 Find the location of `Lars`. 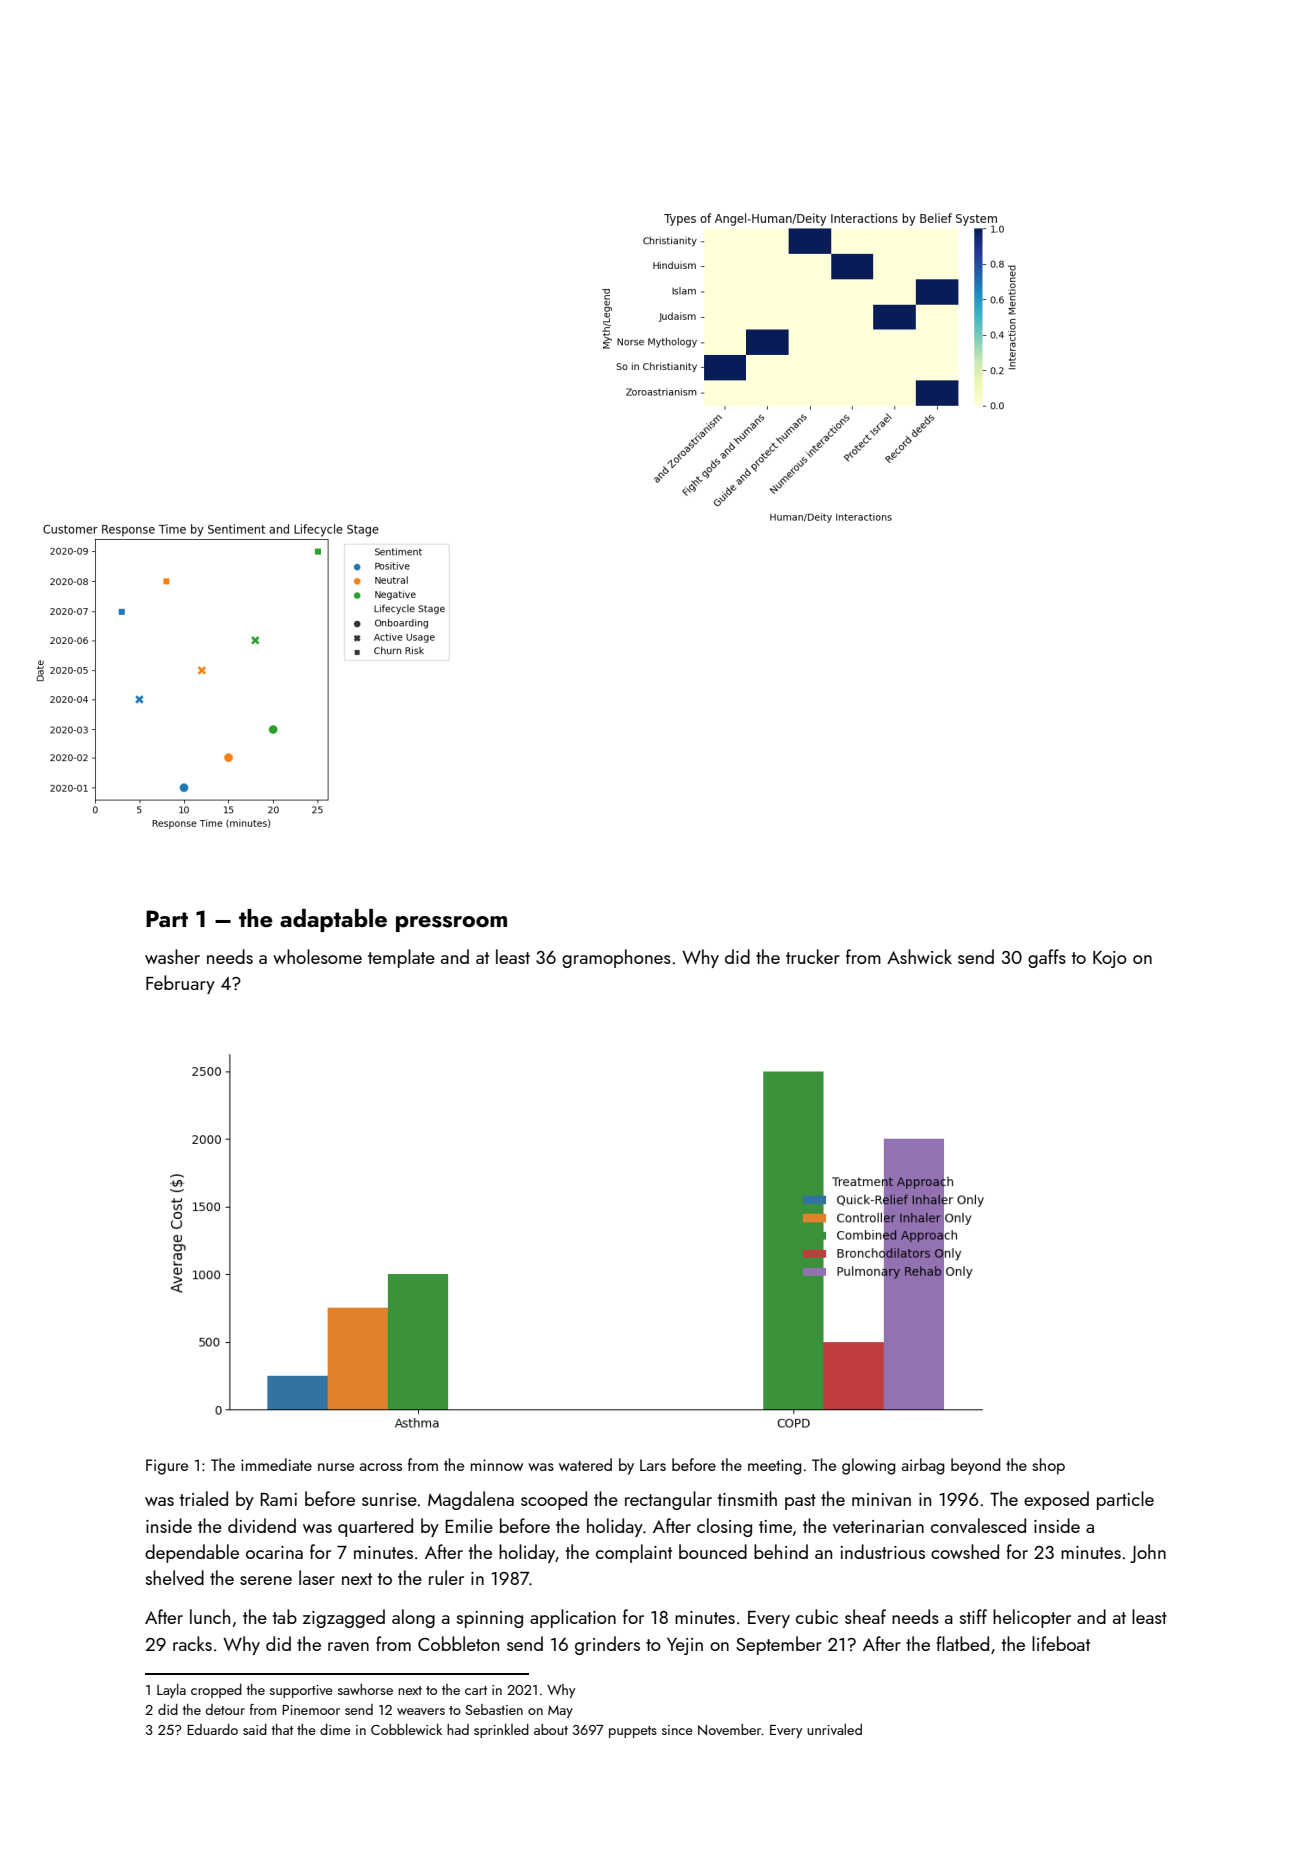

Lars is located at coordinates (653, 1465).
